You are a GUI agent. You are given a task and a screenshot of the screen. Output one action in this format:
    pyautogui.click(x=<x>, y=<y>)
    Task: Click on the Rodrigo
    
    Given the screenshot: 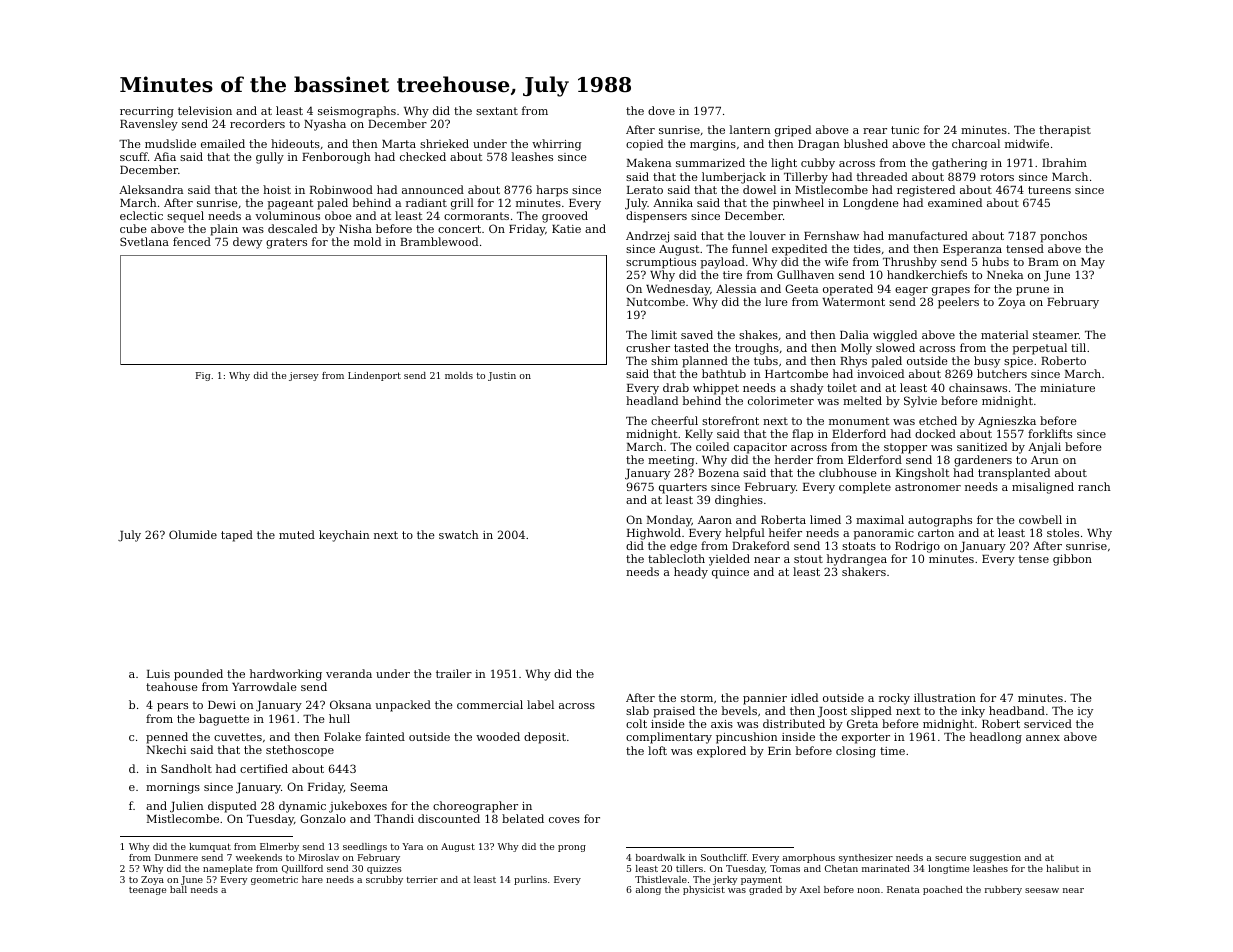 What is the action you would take?
    pyautogui.click(x=917, y=547)
